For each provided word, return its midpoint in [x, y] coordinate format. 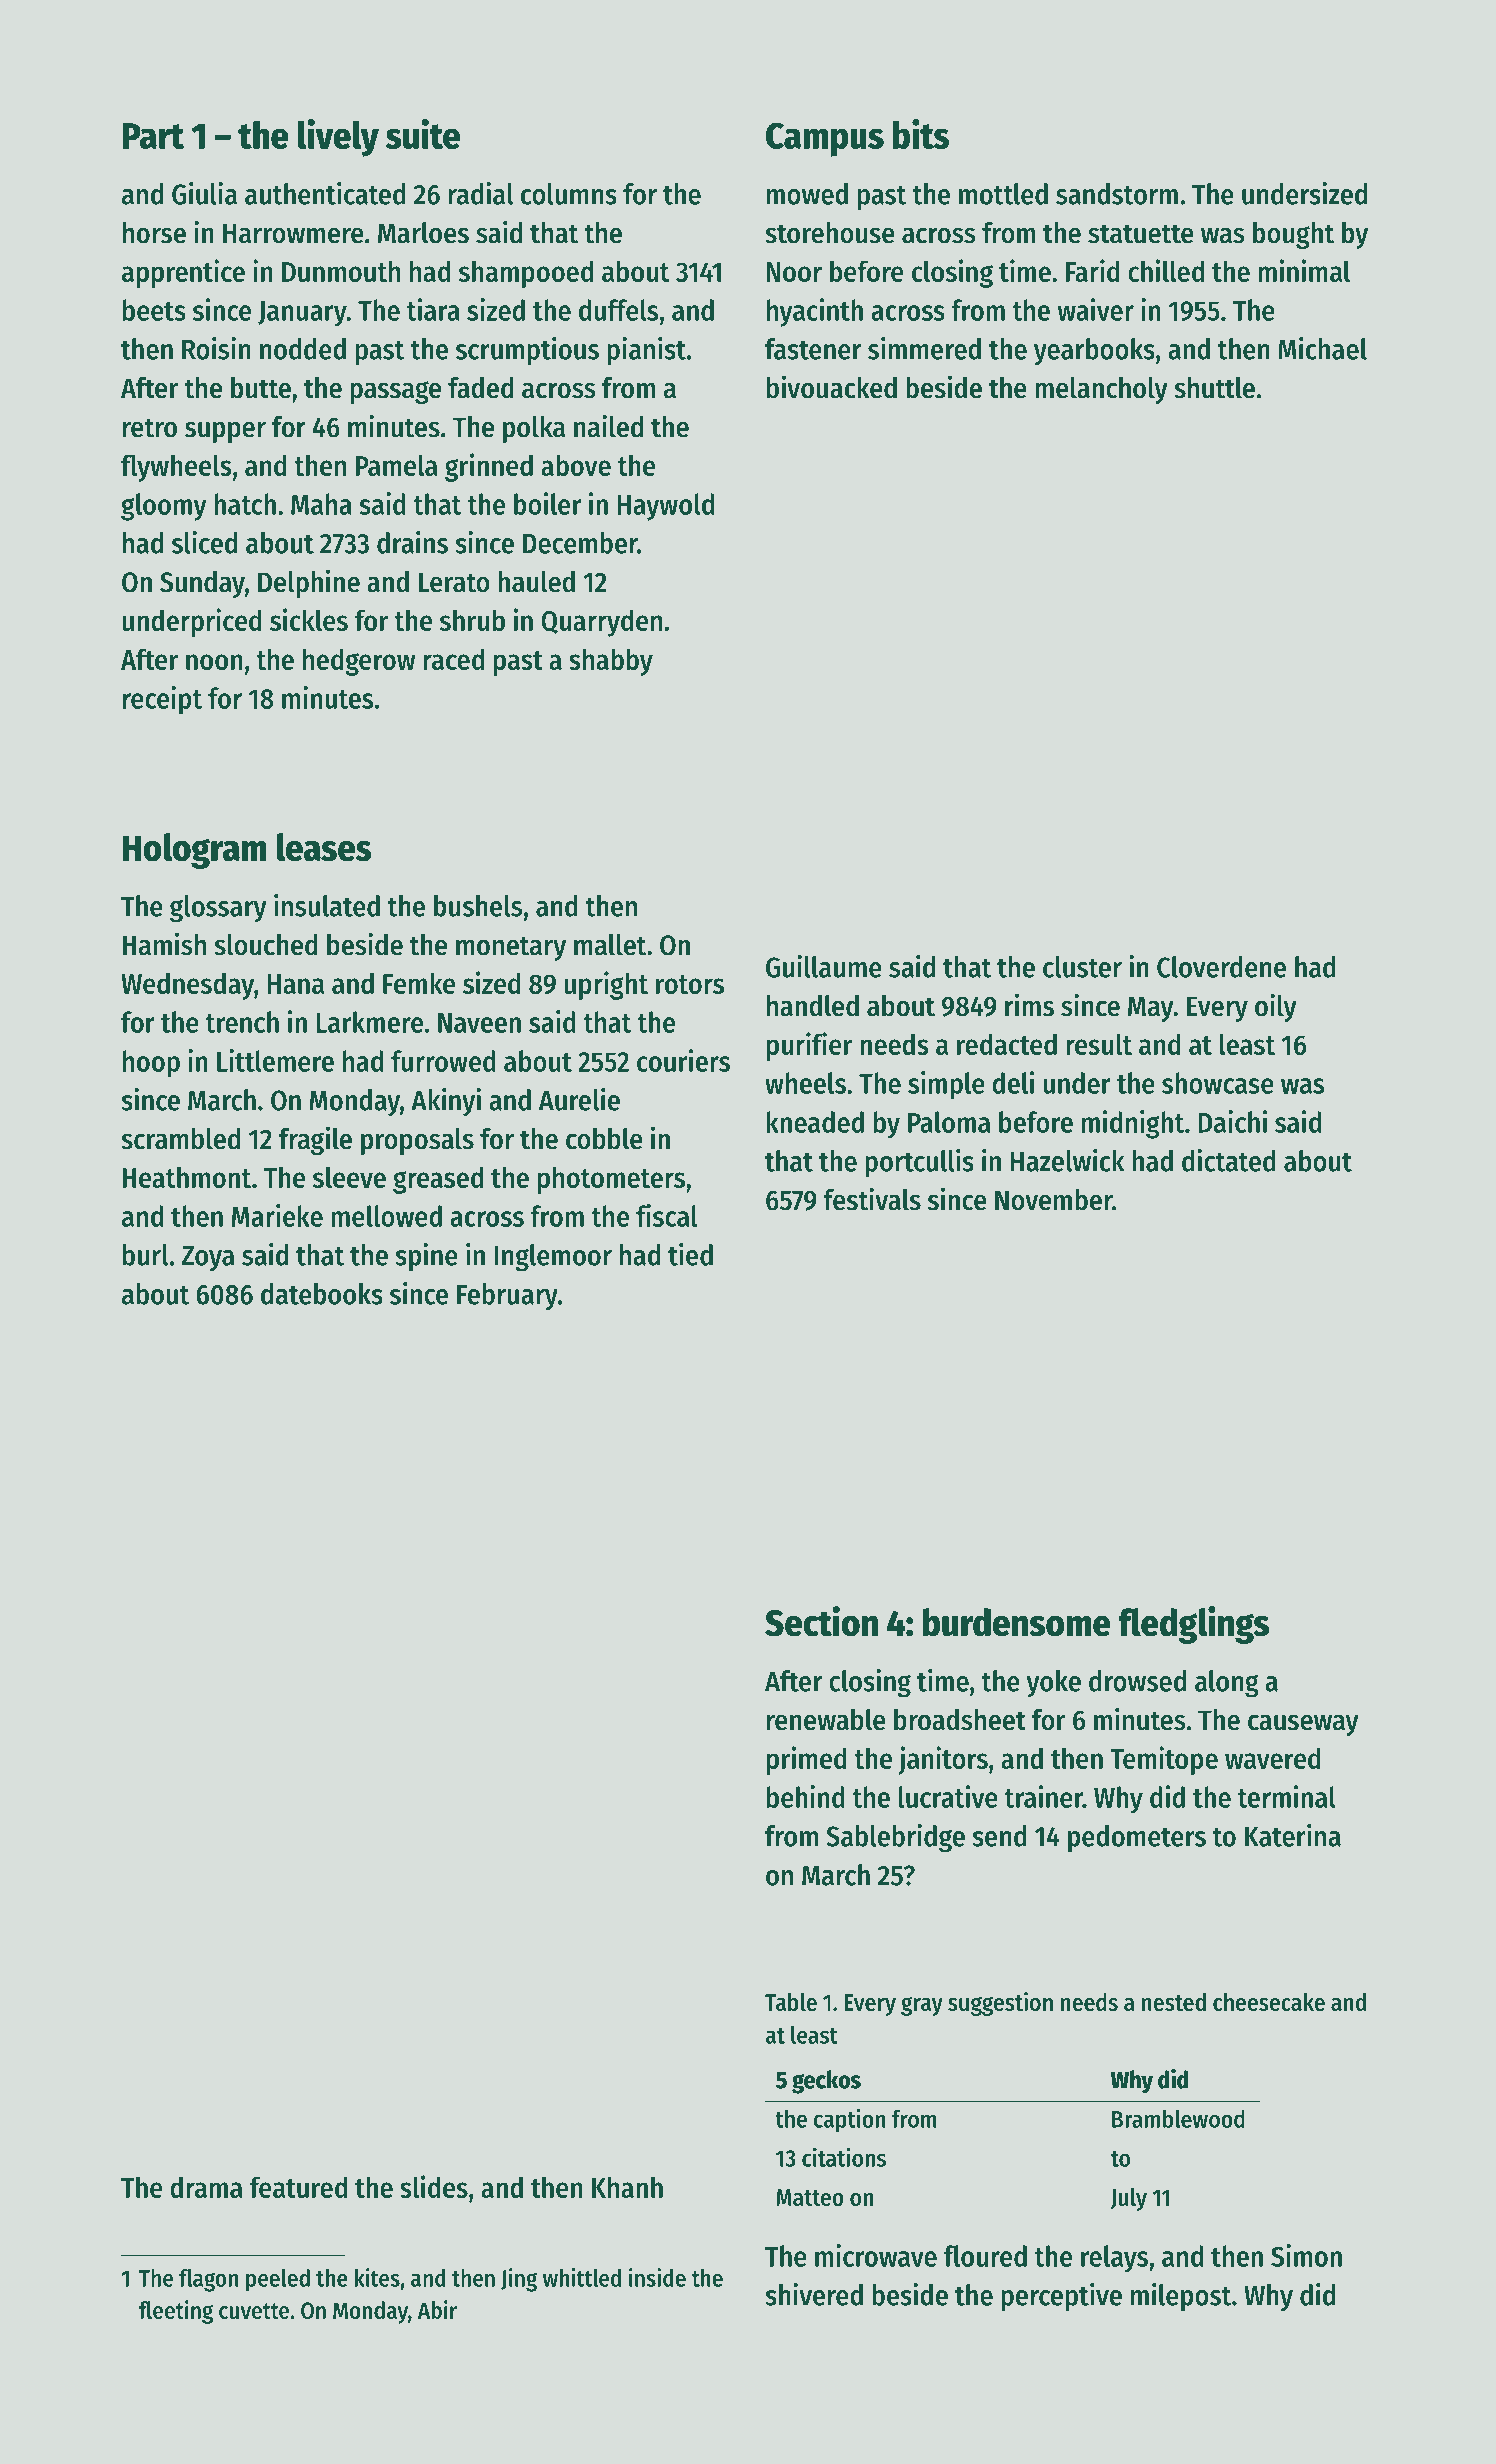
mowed [807, 194]
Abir [437, 2309]
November [1053, 1200]
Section [821, 1621]
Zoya [208, 1258]
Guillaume [824, 966]
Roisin [216, 348]
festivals [872, 1199]
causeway [1303, 1725]
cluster [1082, 967]
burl [145, 1255]
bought [1293, 235]
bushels [478, 906]
